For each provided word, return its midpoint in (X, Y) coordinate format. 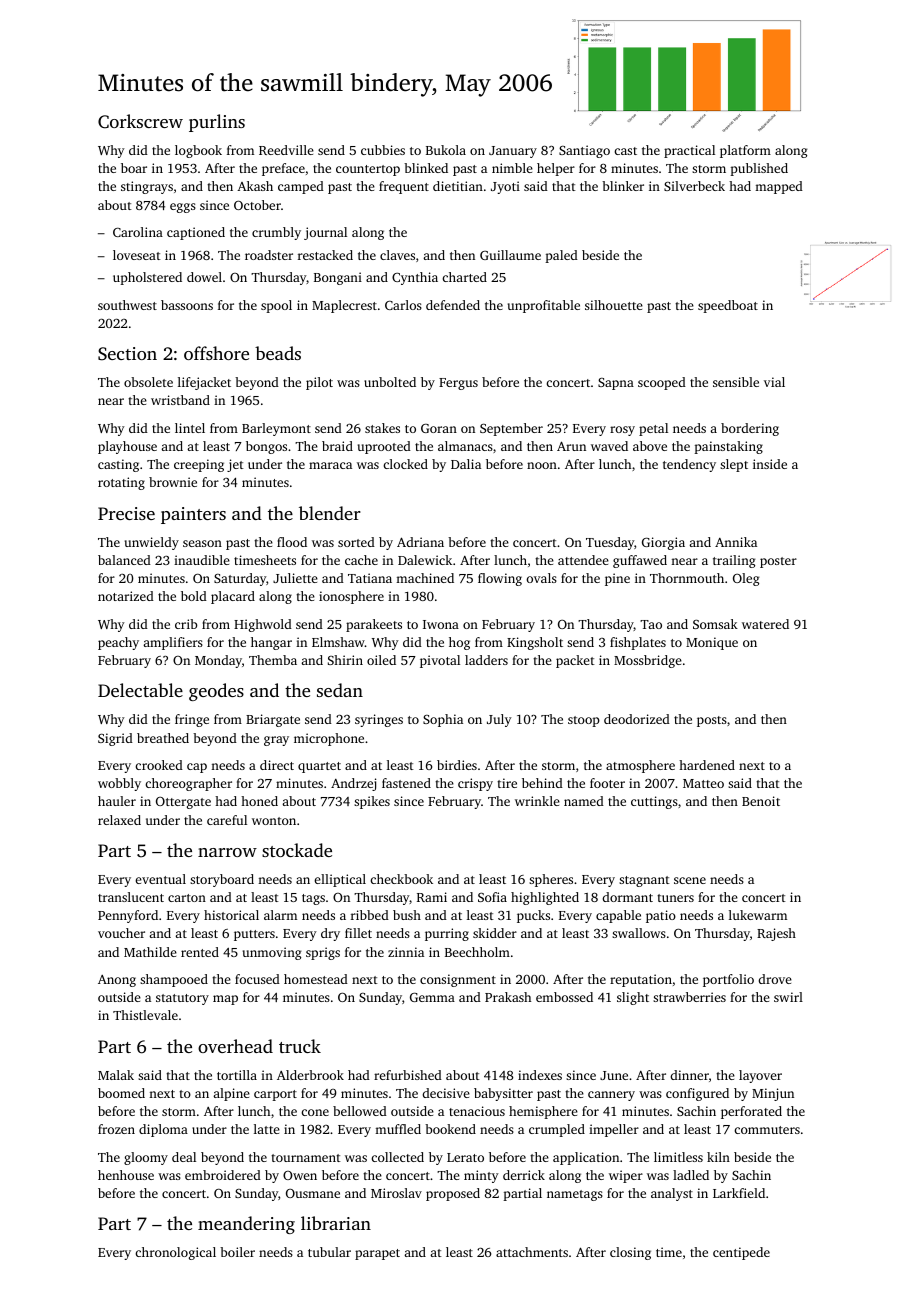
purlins (217, 123)
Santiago (584, 151)
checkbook (401, 879)
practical (689, 151)
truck (300, 1046)
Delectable (140, 690)
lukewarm (758, 915)
